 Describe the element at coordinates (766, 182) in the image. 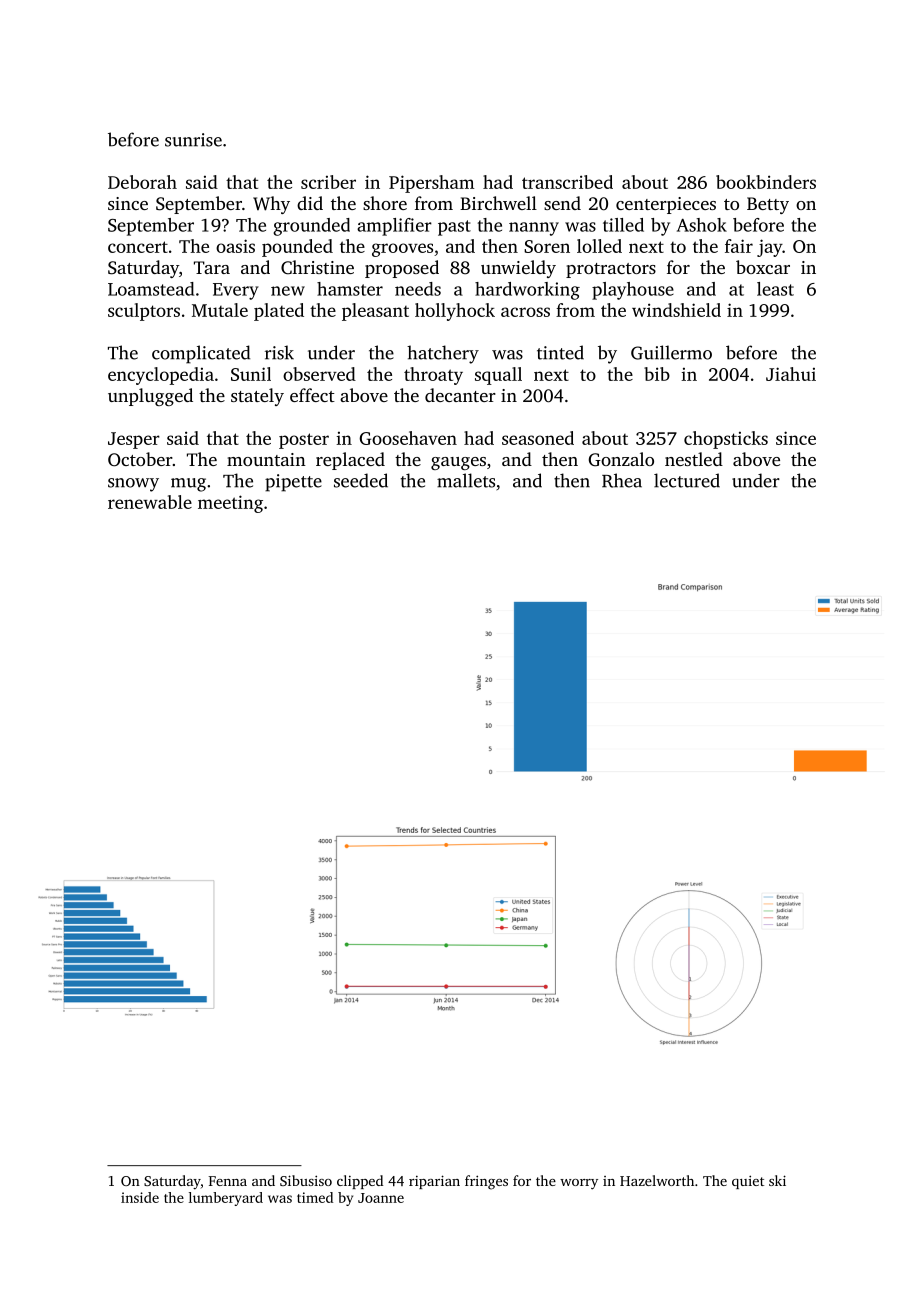

I see `bookbinders` at that location.
